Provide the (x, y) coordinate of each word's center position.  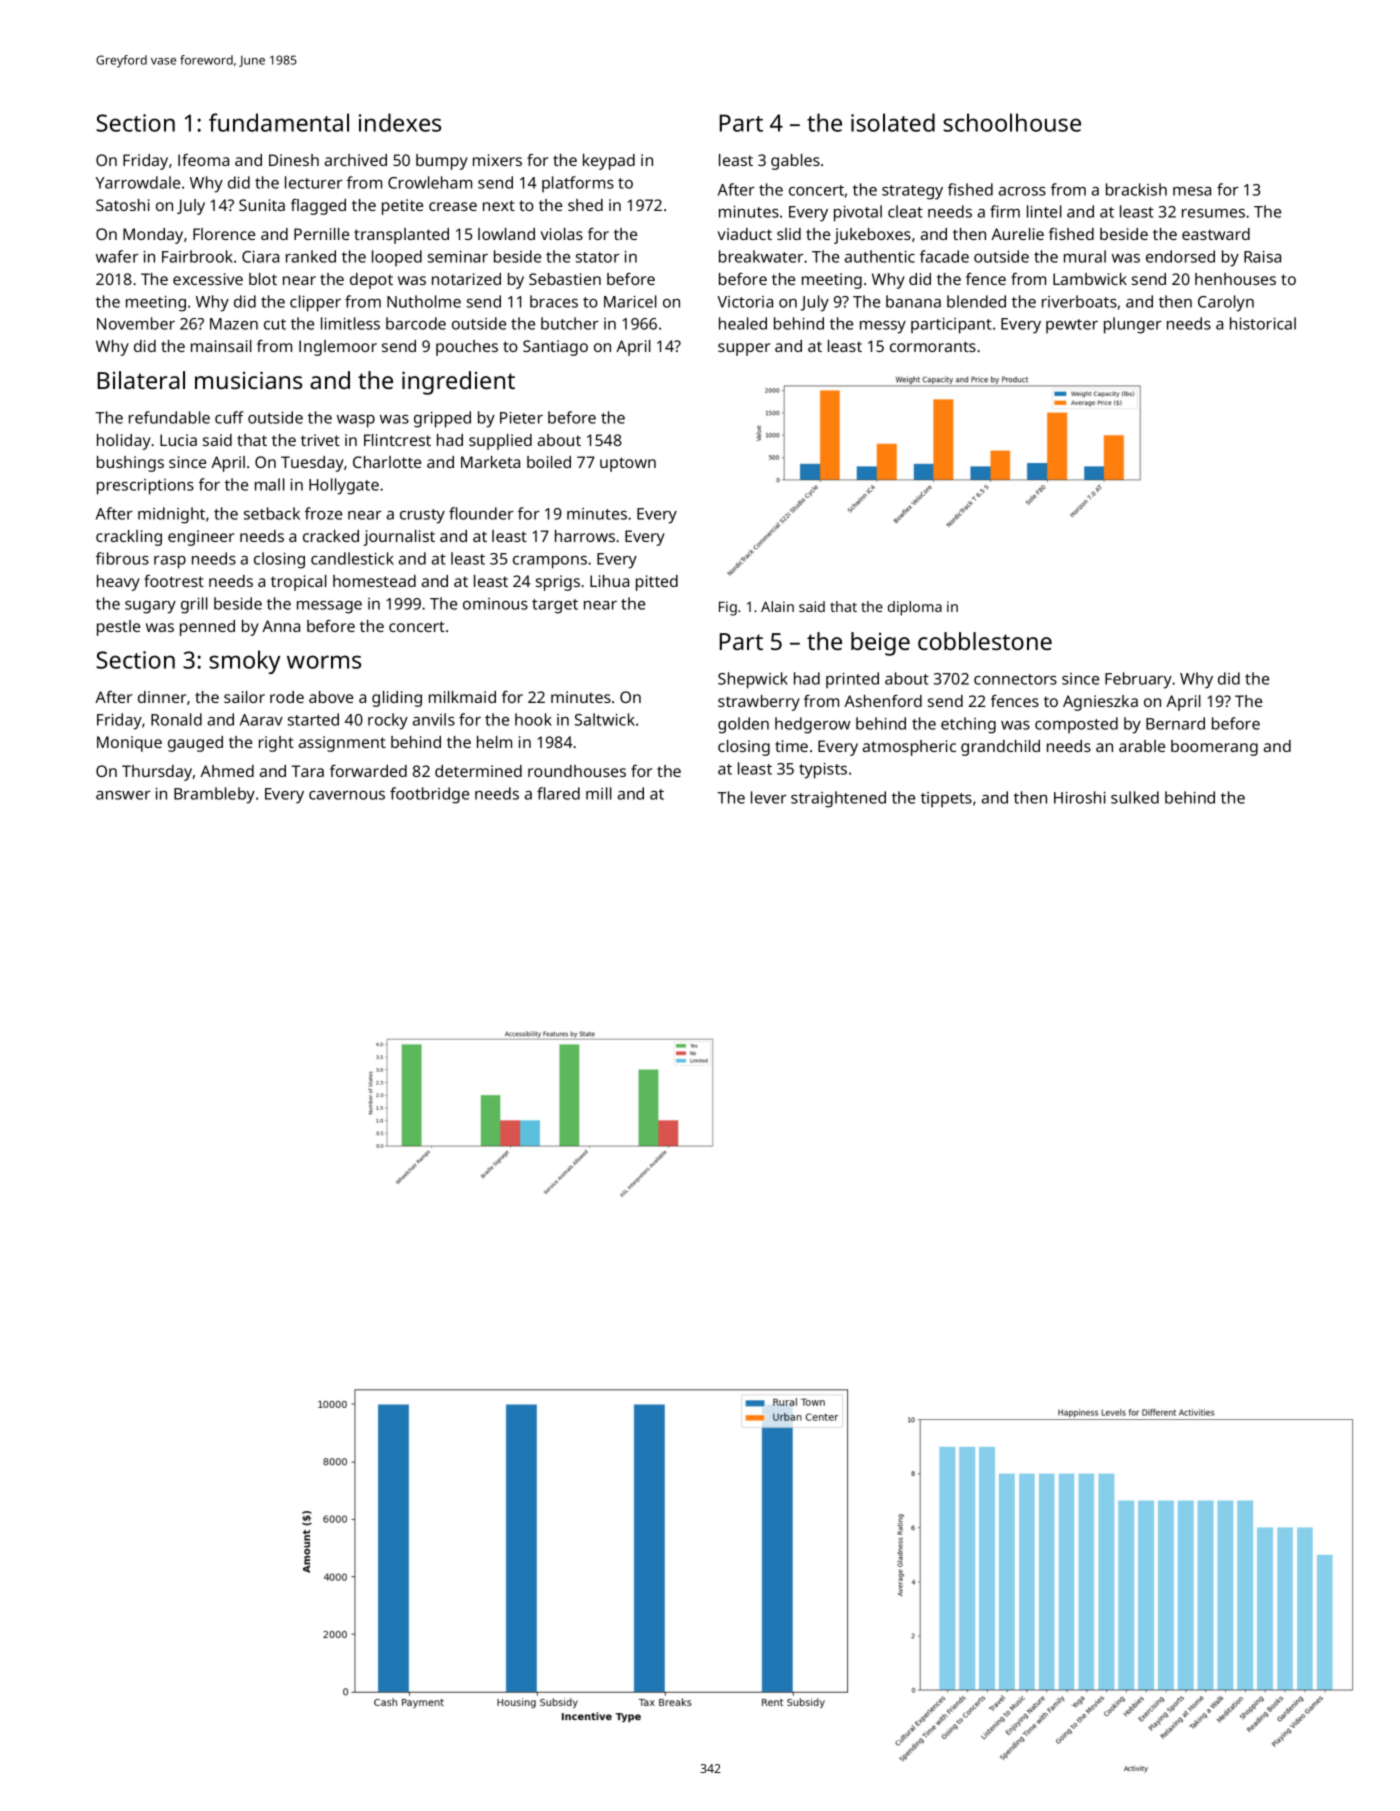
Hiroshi (1080, 797)
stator (598, 257)
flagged (318, 207)
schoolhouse (1012, 122)
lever (769, 797)
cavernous (347, 795)
